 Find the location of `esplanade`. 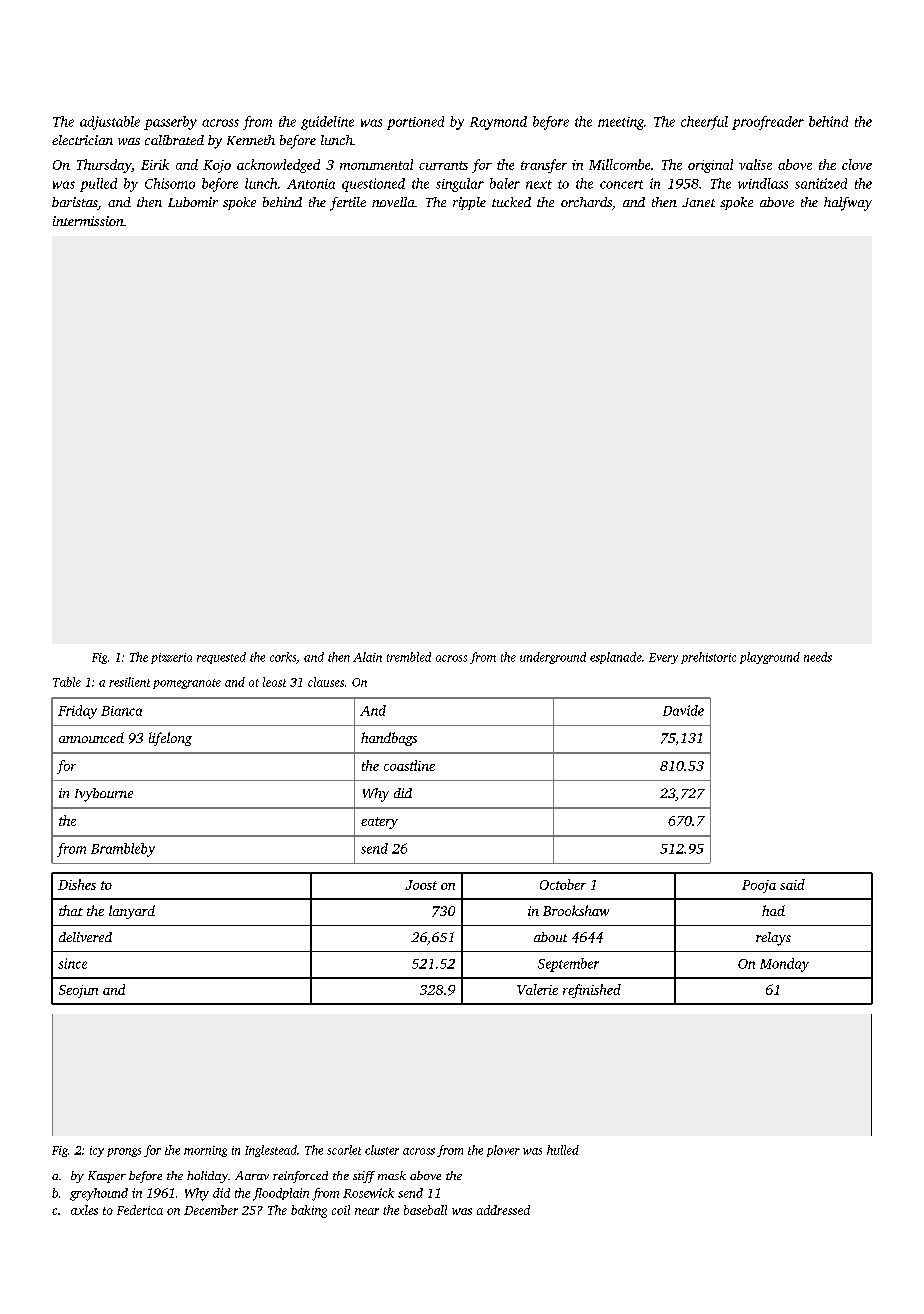

esplanade is located at coordinates (616, 658).
